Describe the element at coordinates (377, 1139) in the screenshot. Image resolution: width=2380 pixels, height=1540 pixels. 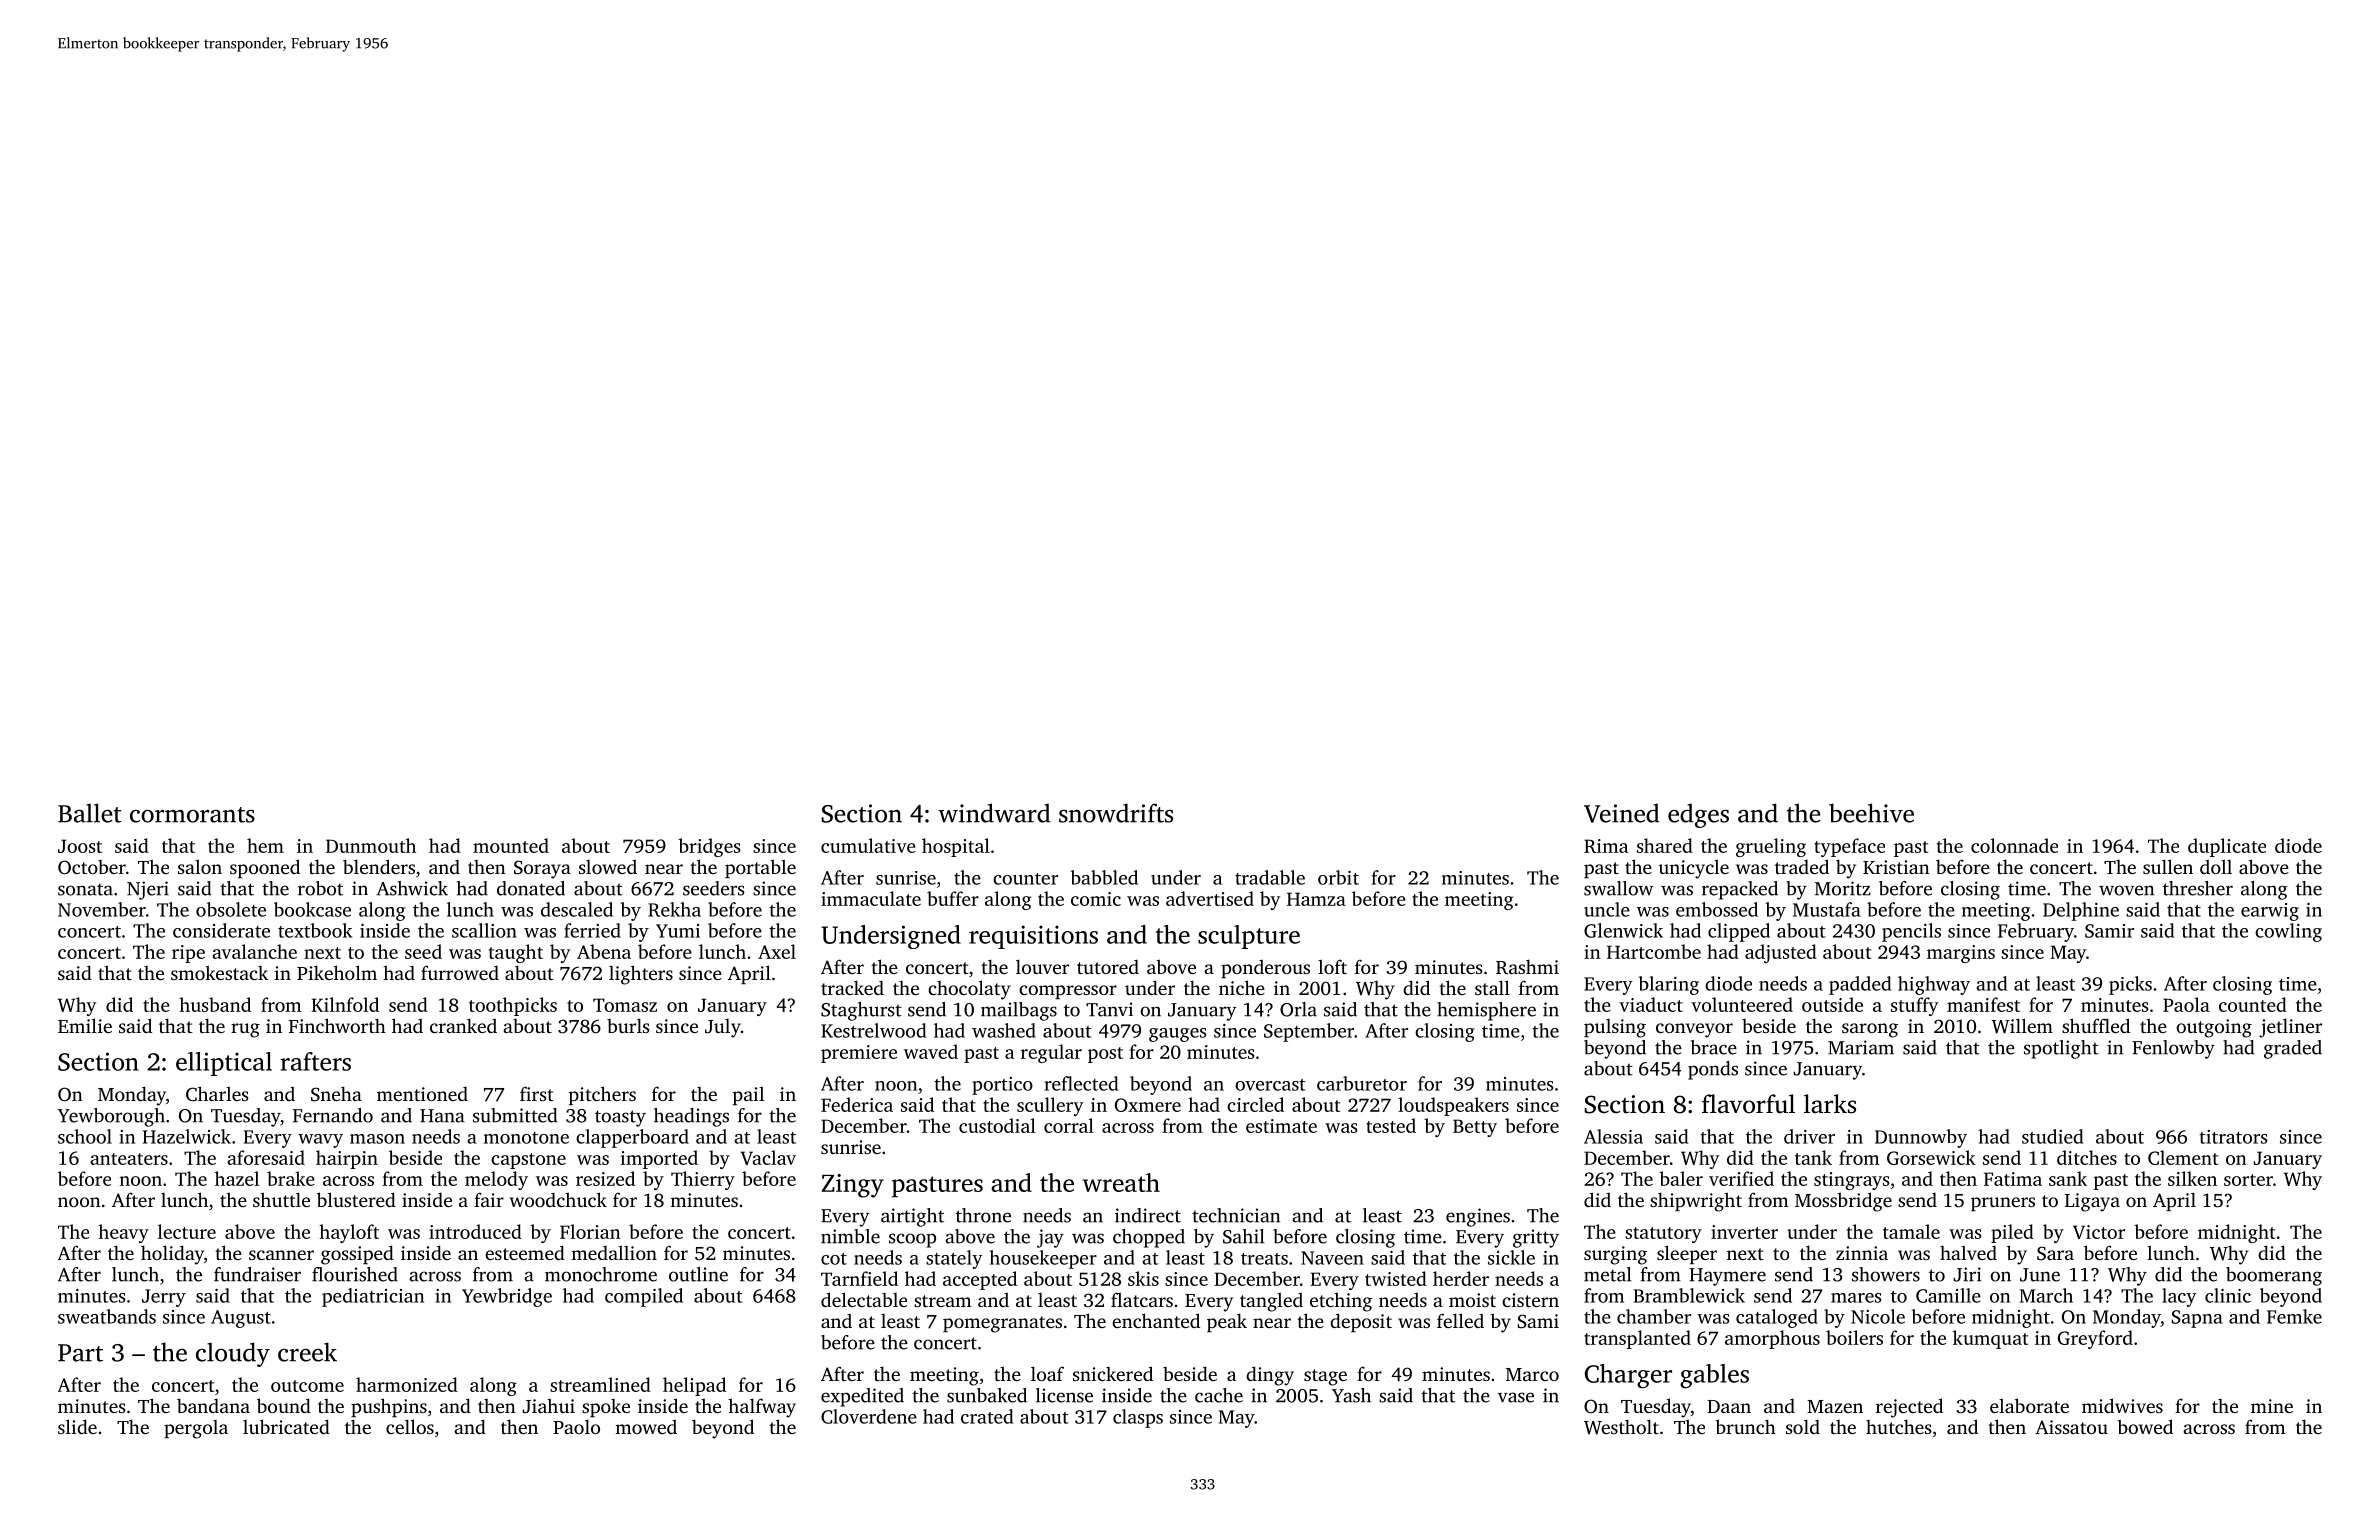
I see `mason` at that location.
